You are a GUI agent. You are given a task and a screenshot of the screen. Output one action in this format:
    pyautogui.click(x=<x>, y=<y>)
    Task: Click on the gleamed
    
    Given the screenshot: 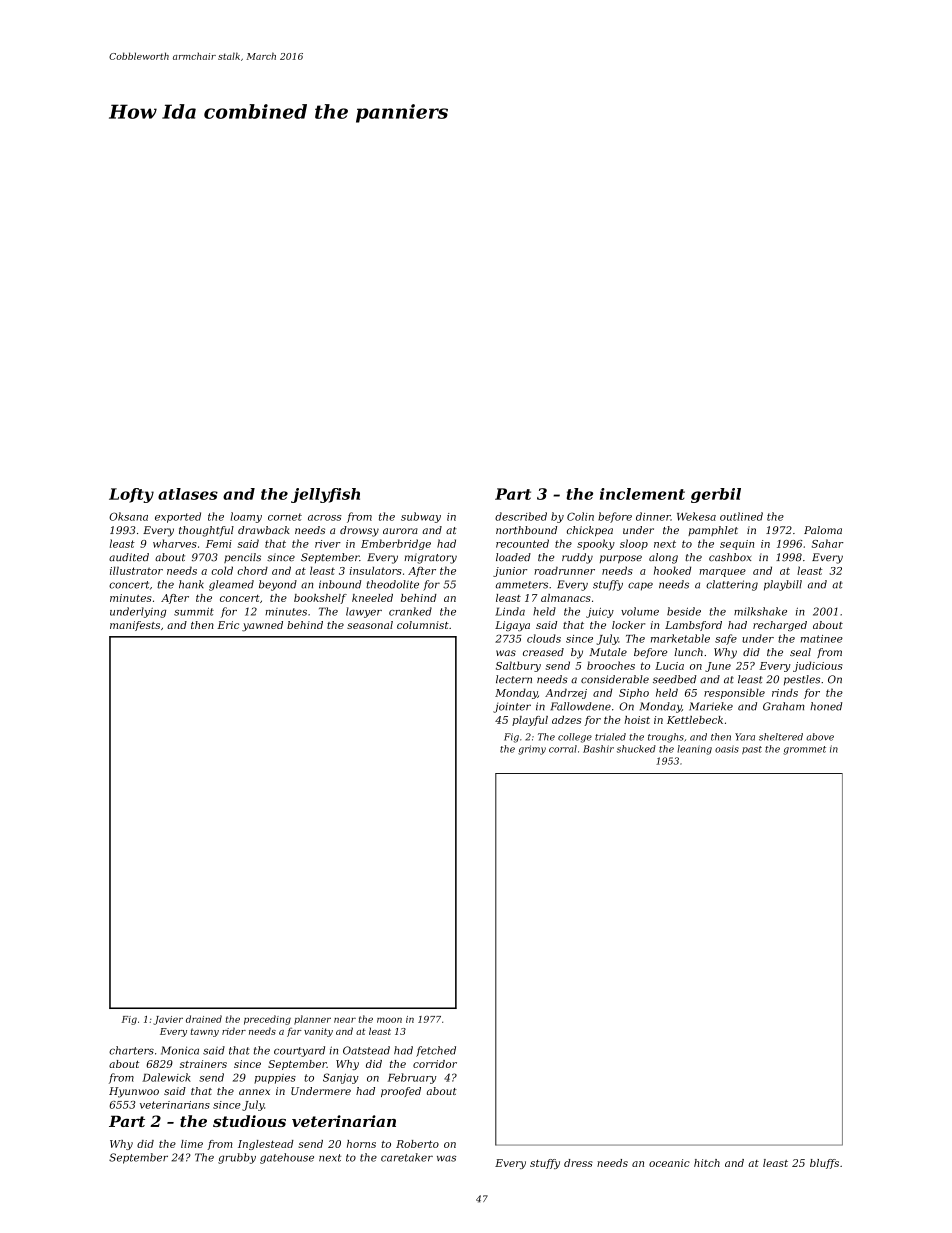 What is the action you would take?
    pyautogui.click(x=231, y=585)
